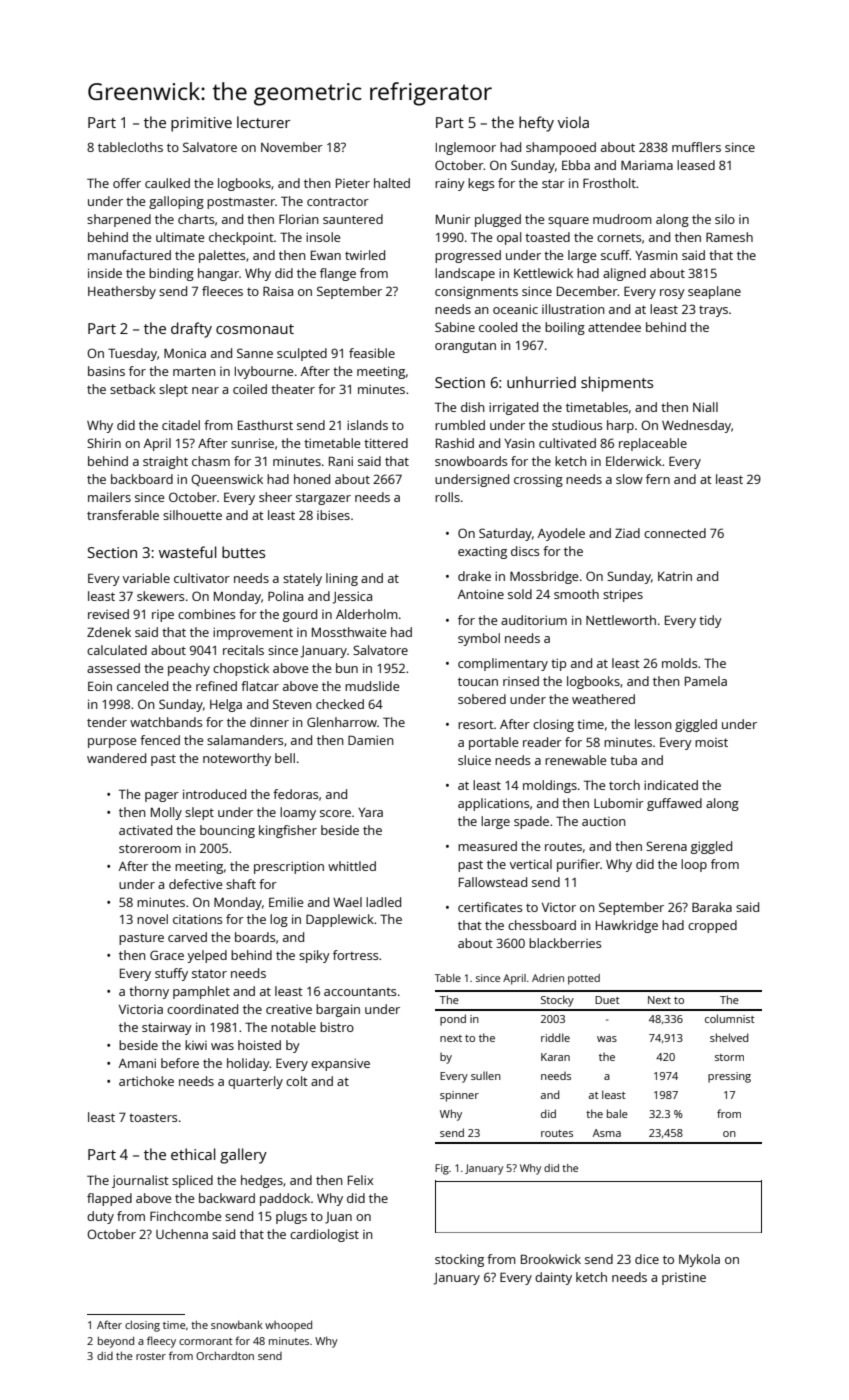 The width and height of the screenshot is (849, 1400). Describe the element at coordinates (161, 1342) in the screenshot. I see `fleecy` at that location.
